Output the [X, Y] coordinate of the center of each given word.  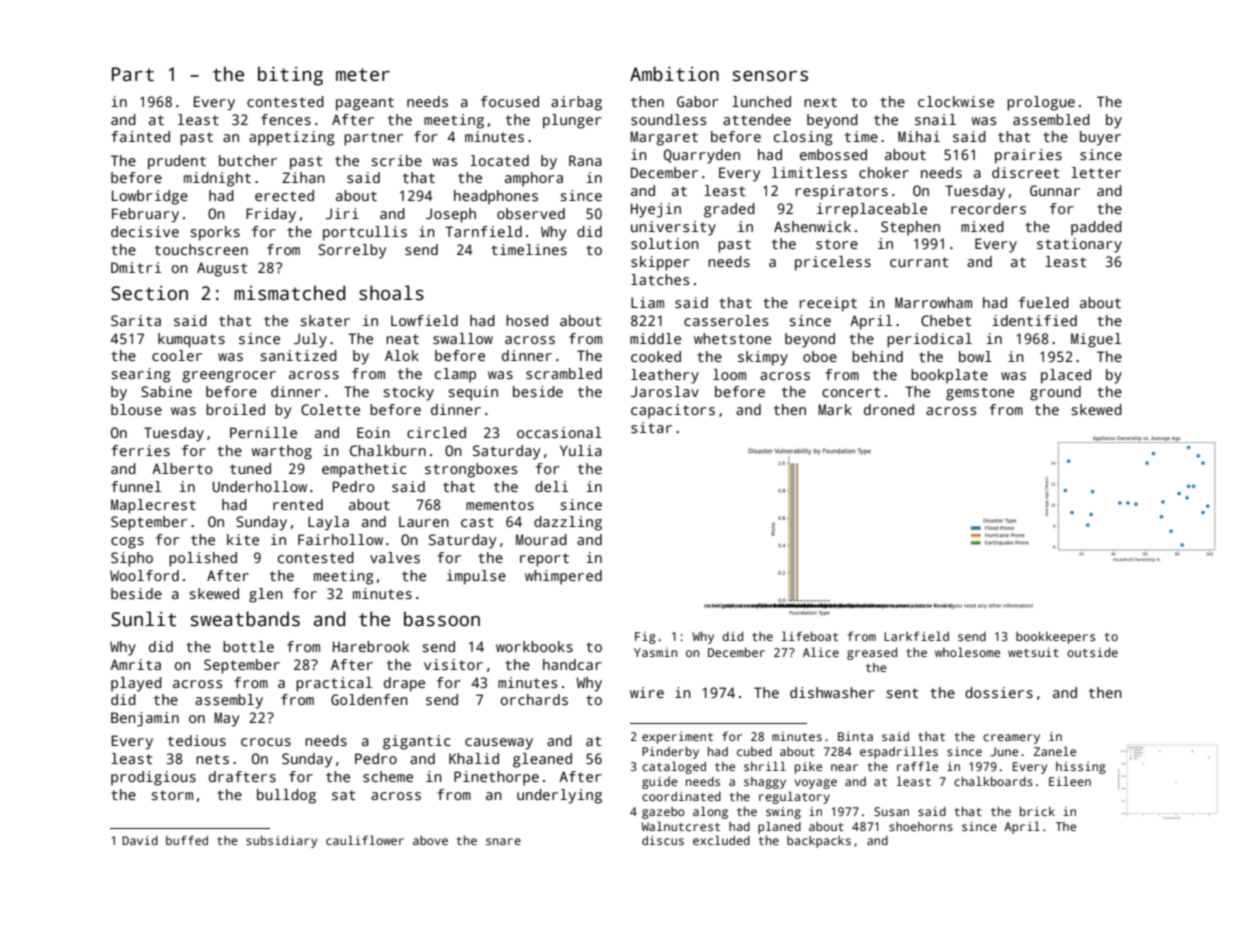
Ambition [674, 74]
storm [172, 795]
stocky [408, 393]
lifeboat [810, 636]
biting [290, 76]
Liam [647, 302]
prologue [1041, 103]
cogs [127, 543]
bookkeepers [1055, 637]
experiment [677, 738]
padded [1096, 228]
